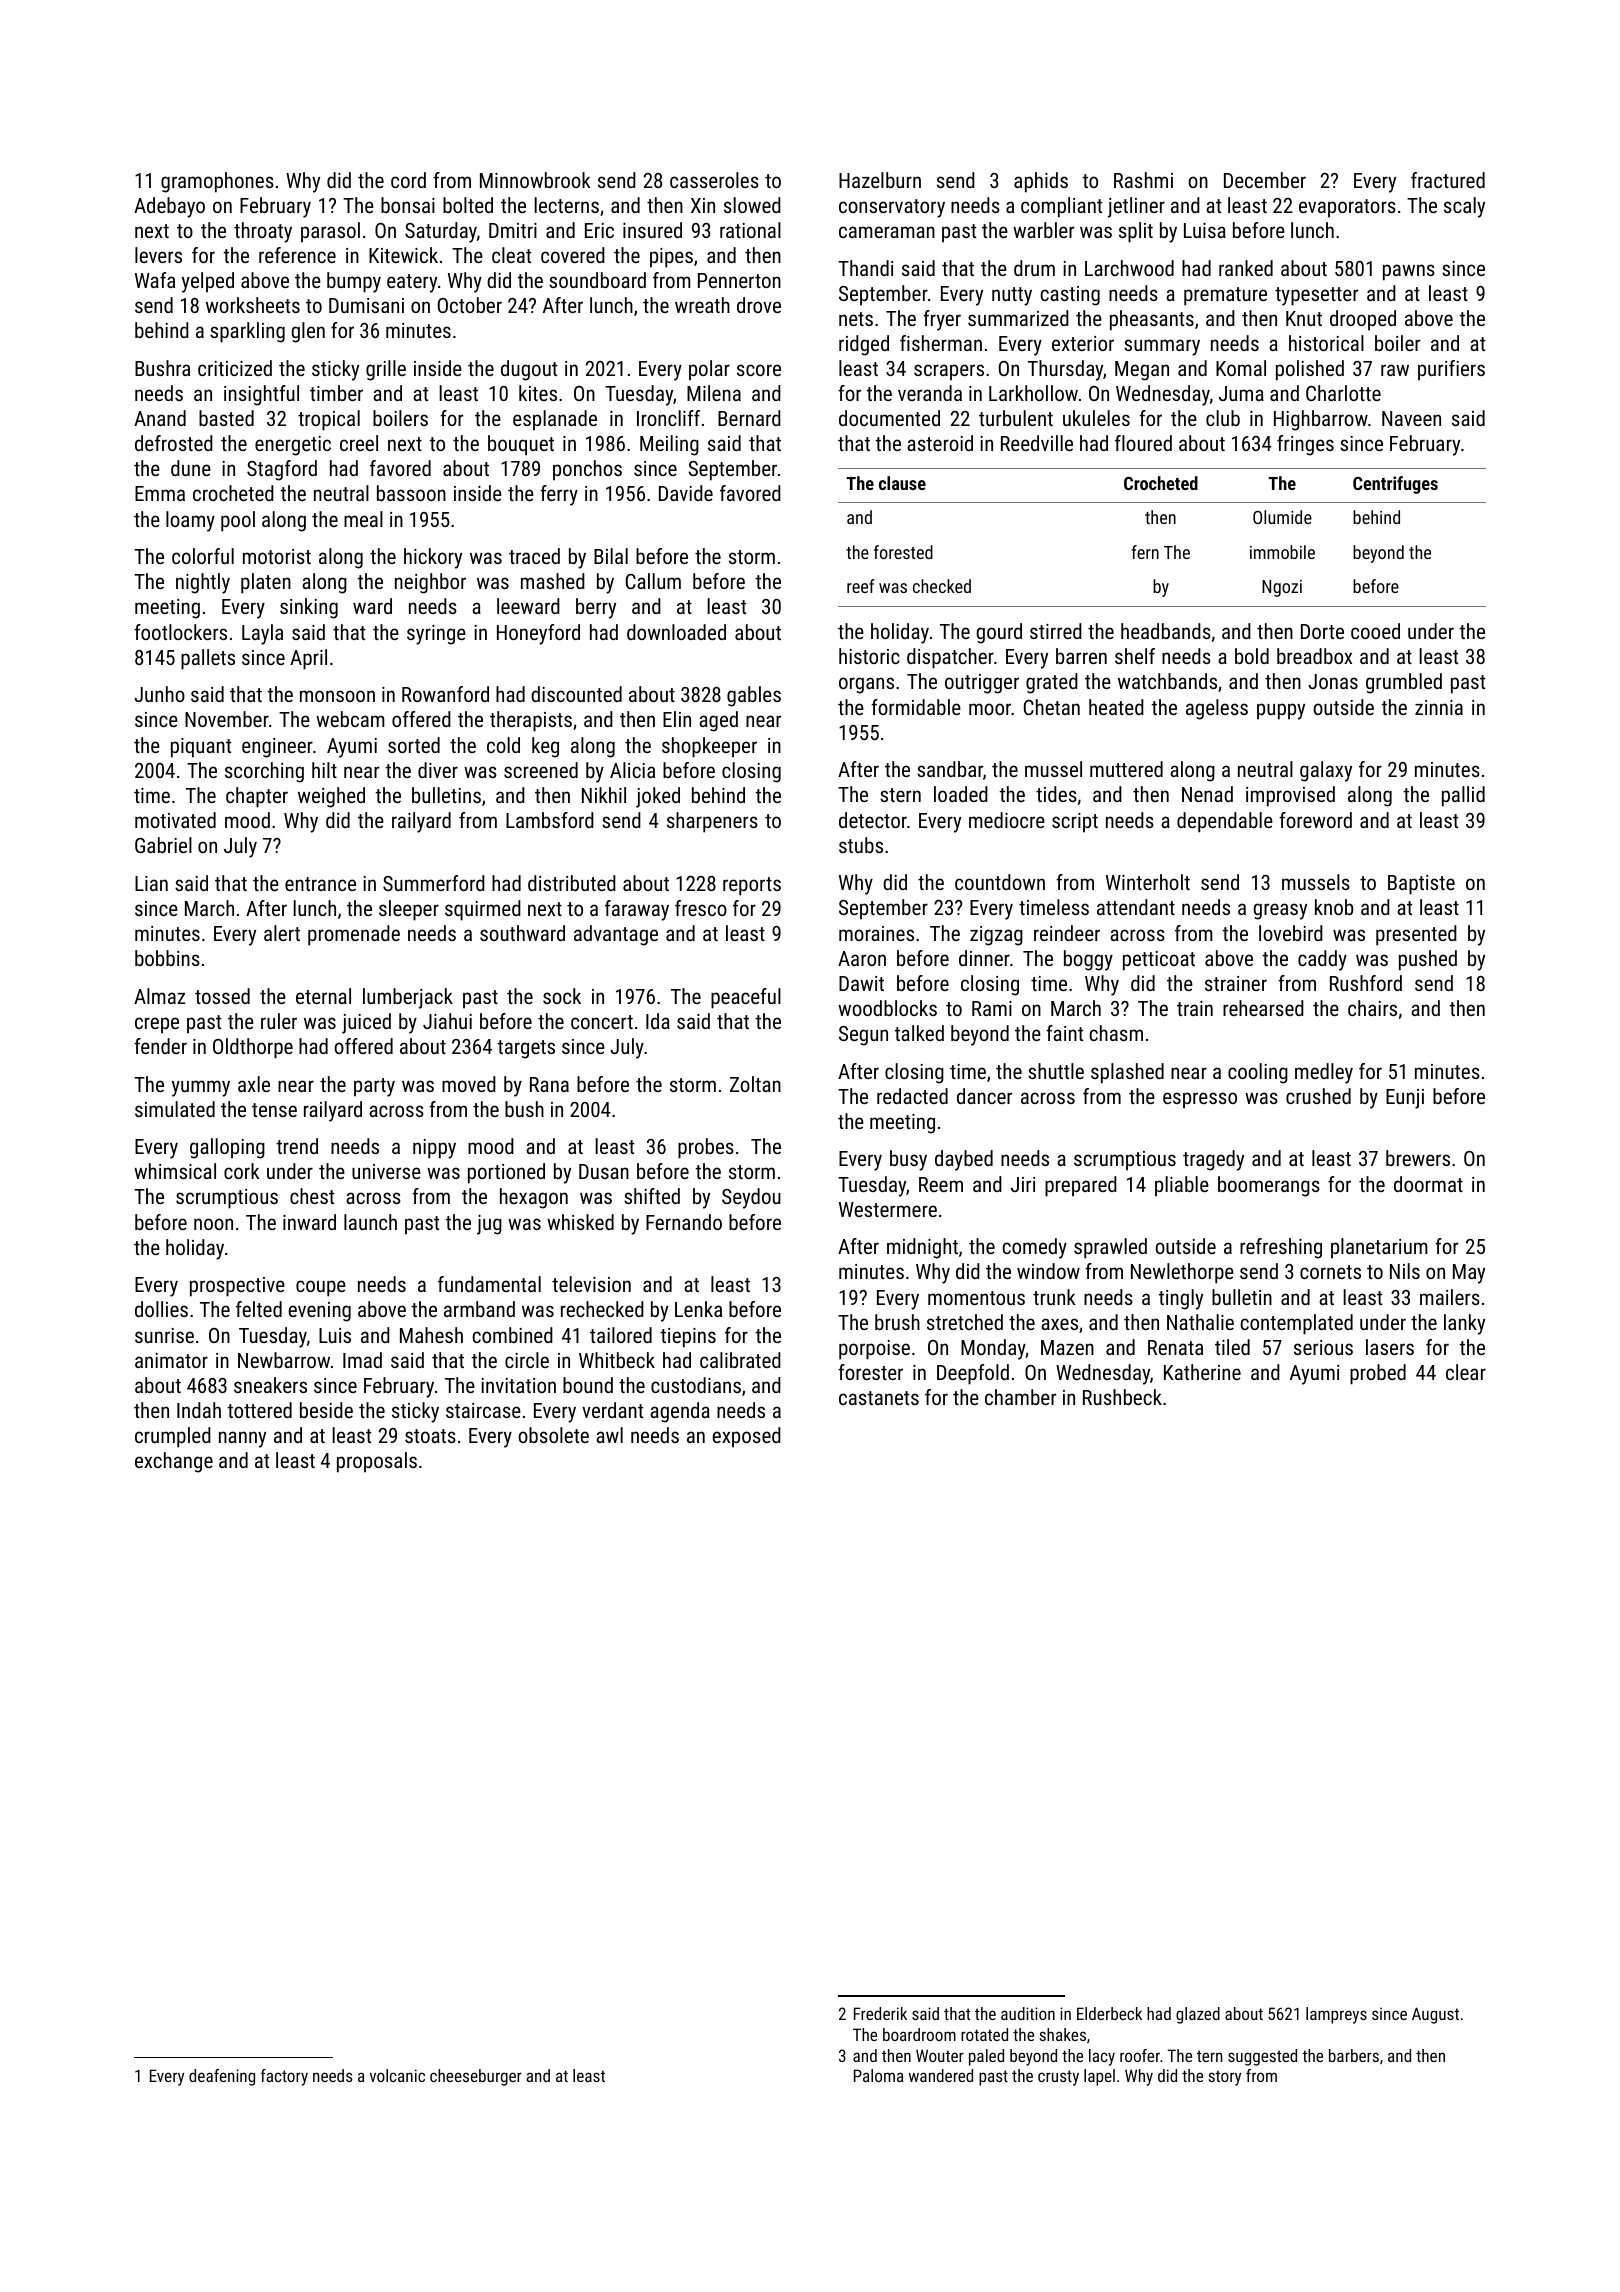 This screenshot has height=2292, width=1620. What do you see at coordinates (175, 820) in the screenshot?
I see `motivated` at bounding box center [175, 820].
